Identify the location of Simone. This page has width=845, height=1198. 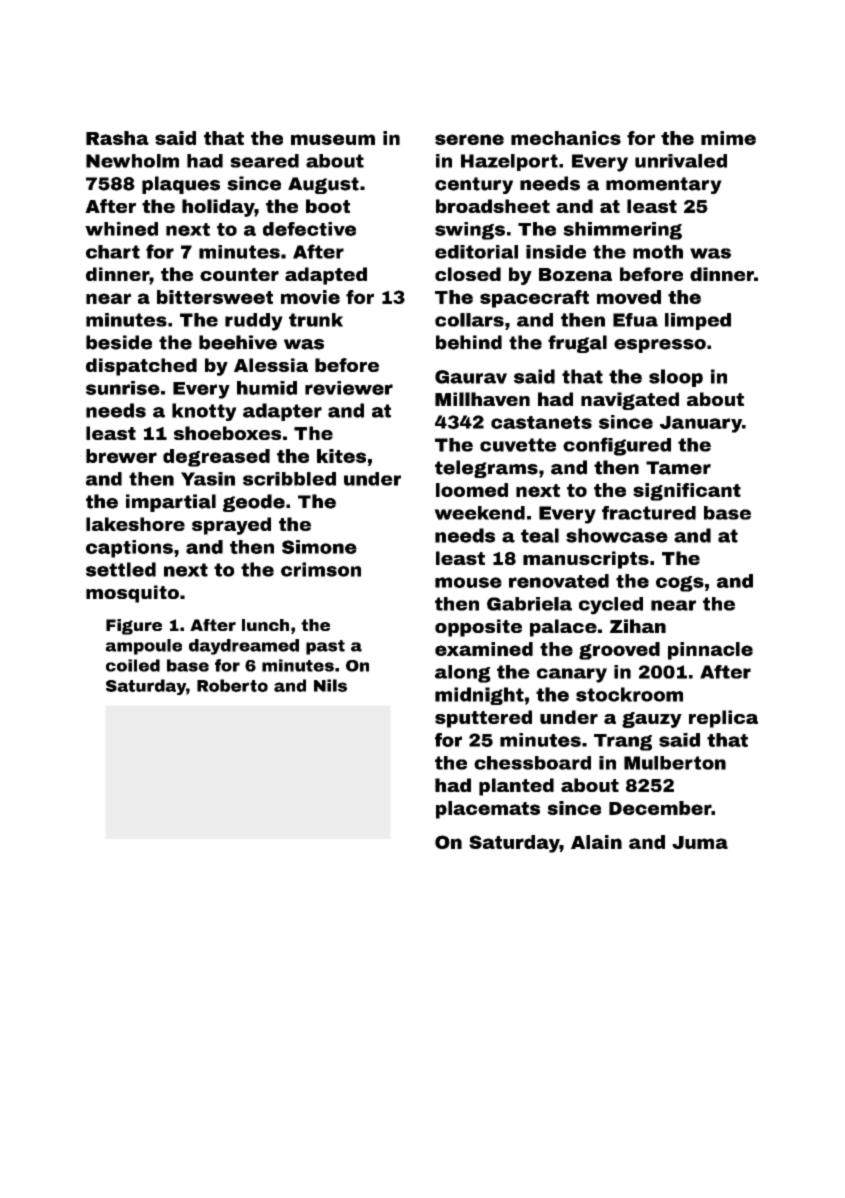
(319, 547).
